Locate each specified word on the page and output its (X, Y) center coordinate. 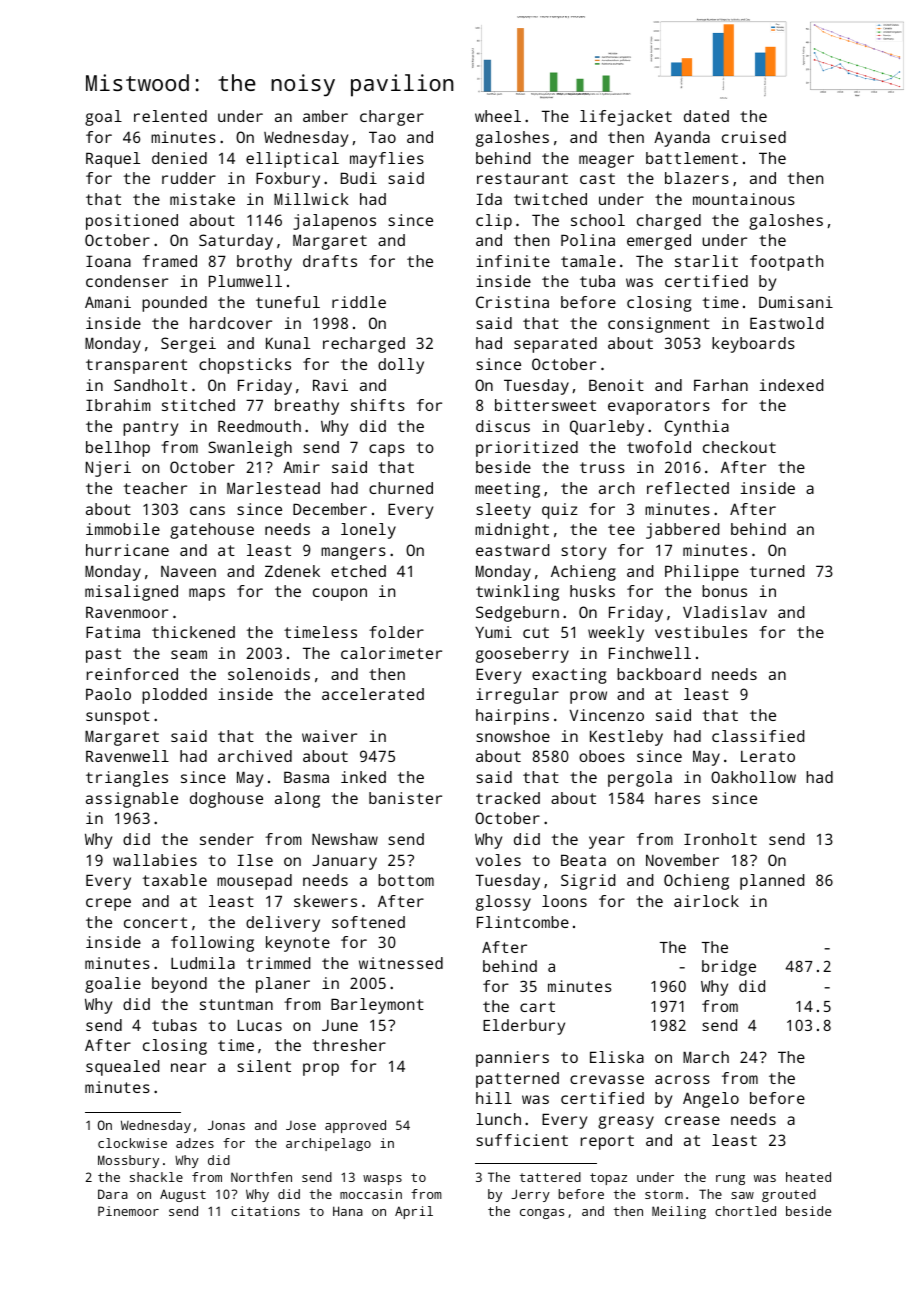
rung (730, 1180)
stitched (198, 405)
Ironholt (720, 839)
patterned (517, 1080)
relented (170, 116)
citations (265, 1211)
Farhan (721, 385)
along (297, 800)
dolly (401, 366)
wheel (498, 116)
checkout (739, 447)
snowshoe (513, 736)
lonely (368, 531)
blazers (697, 178)
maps (207, 594)
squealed (122, 1068)
